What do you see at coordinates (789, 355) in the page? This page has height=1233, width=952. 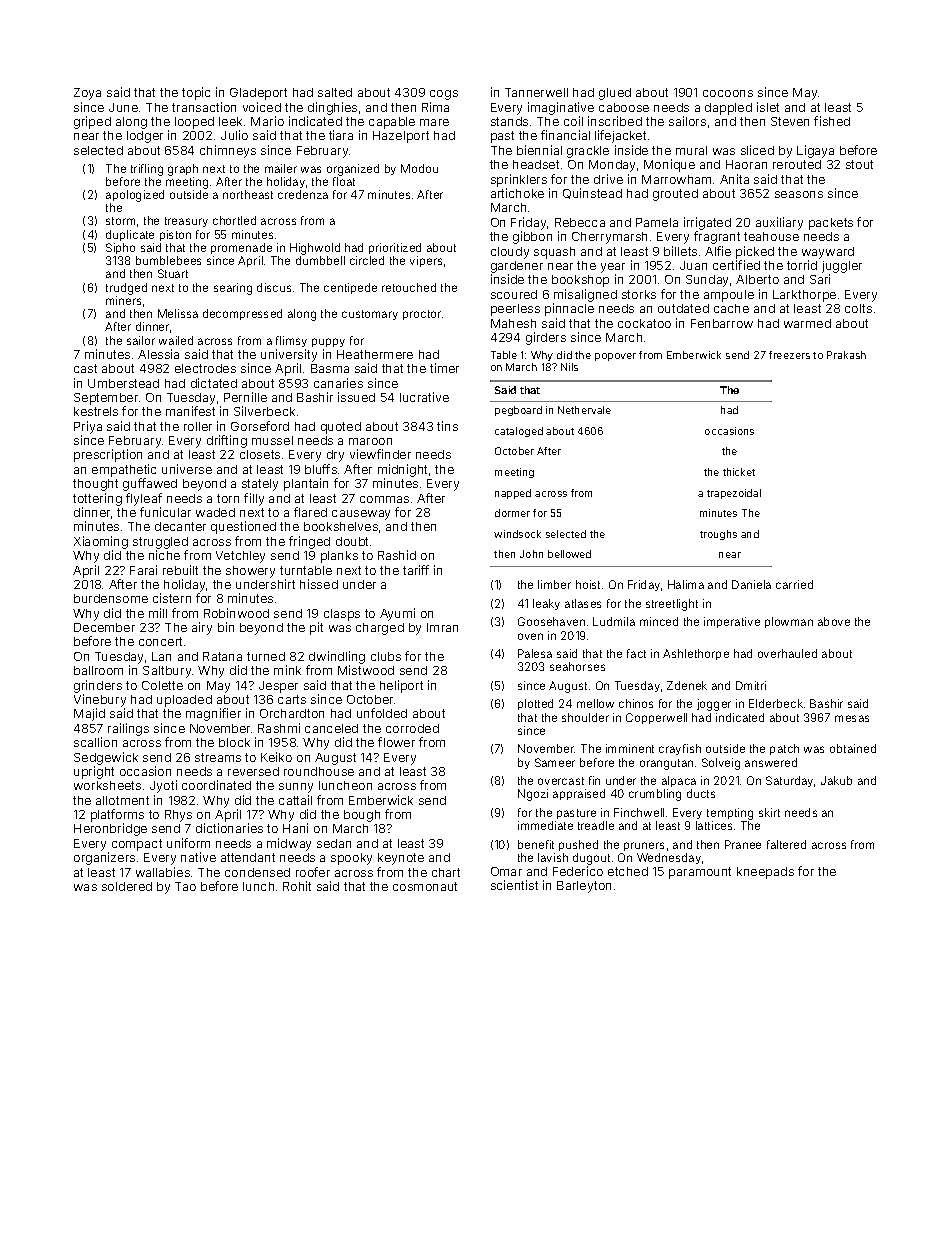 I see `freezers` at bounding box center [789, 355].
